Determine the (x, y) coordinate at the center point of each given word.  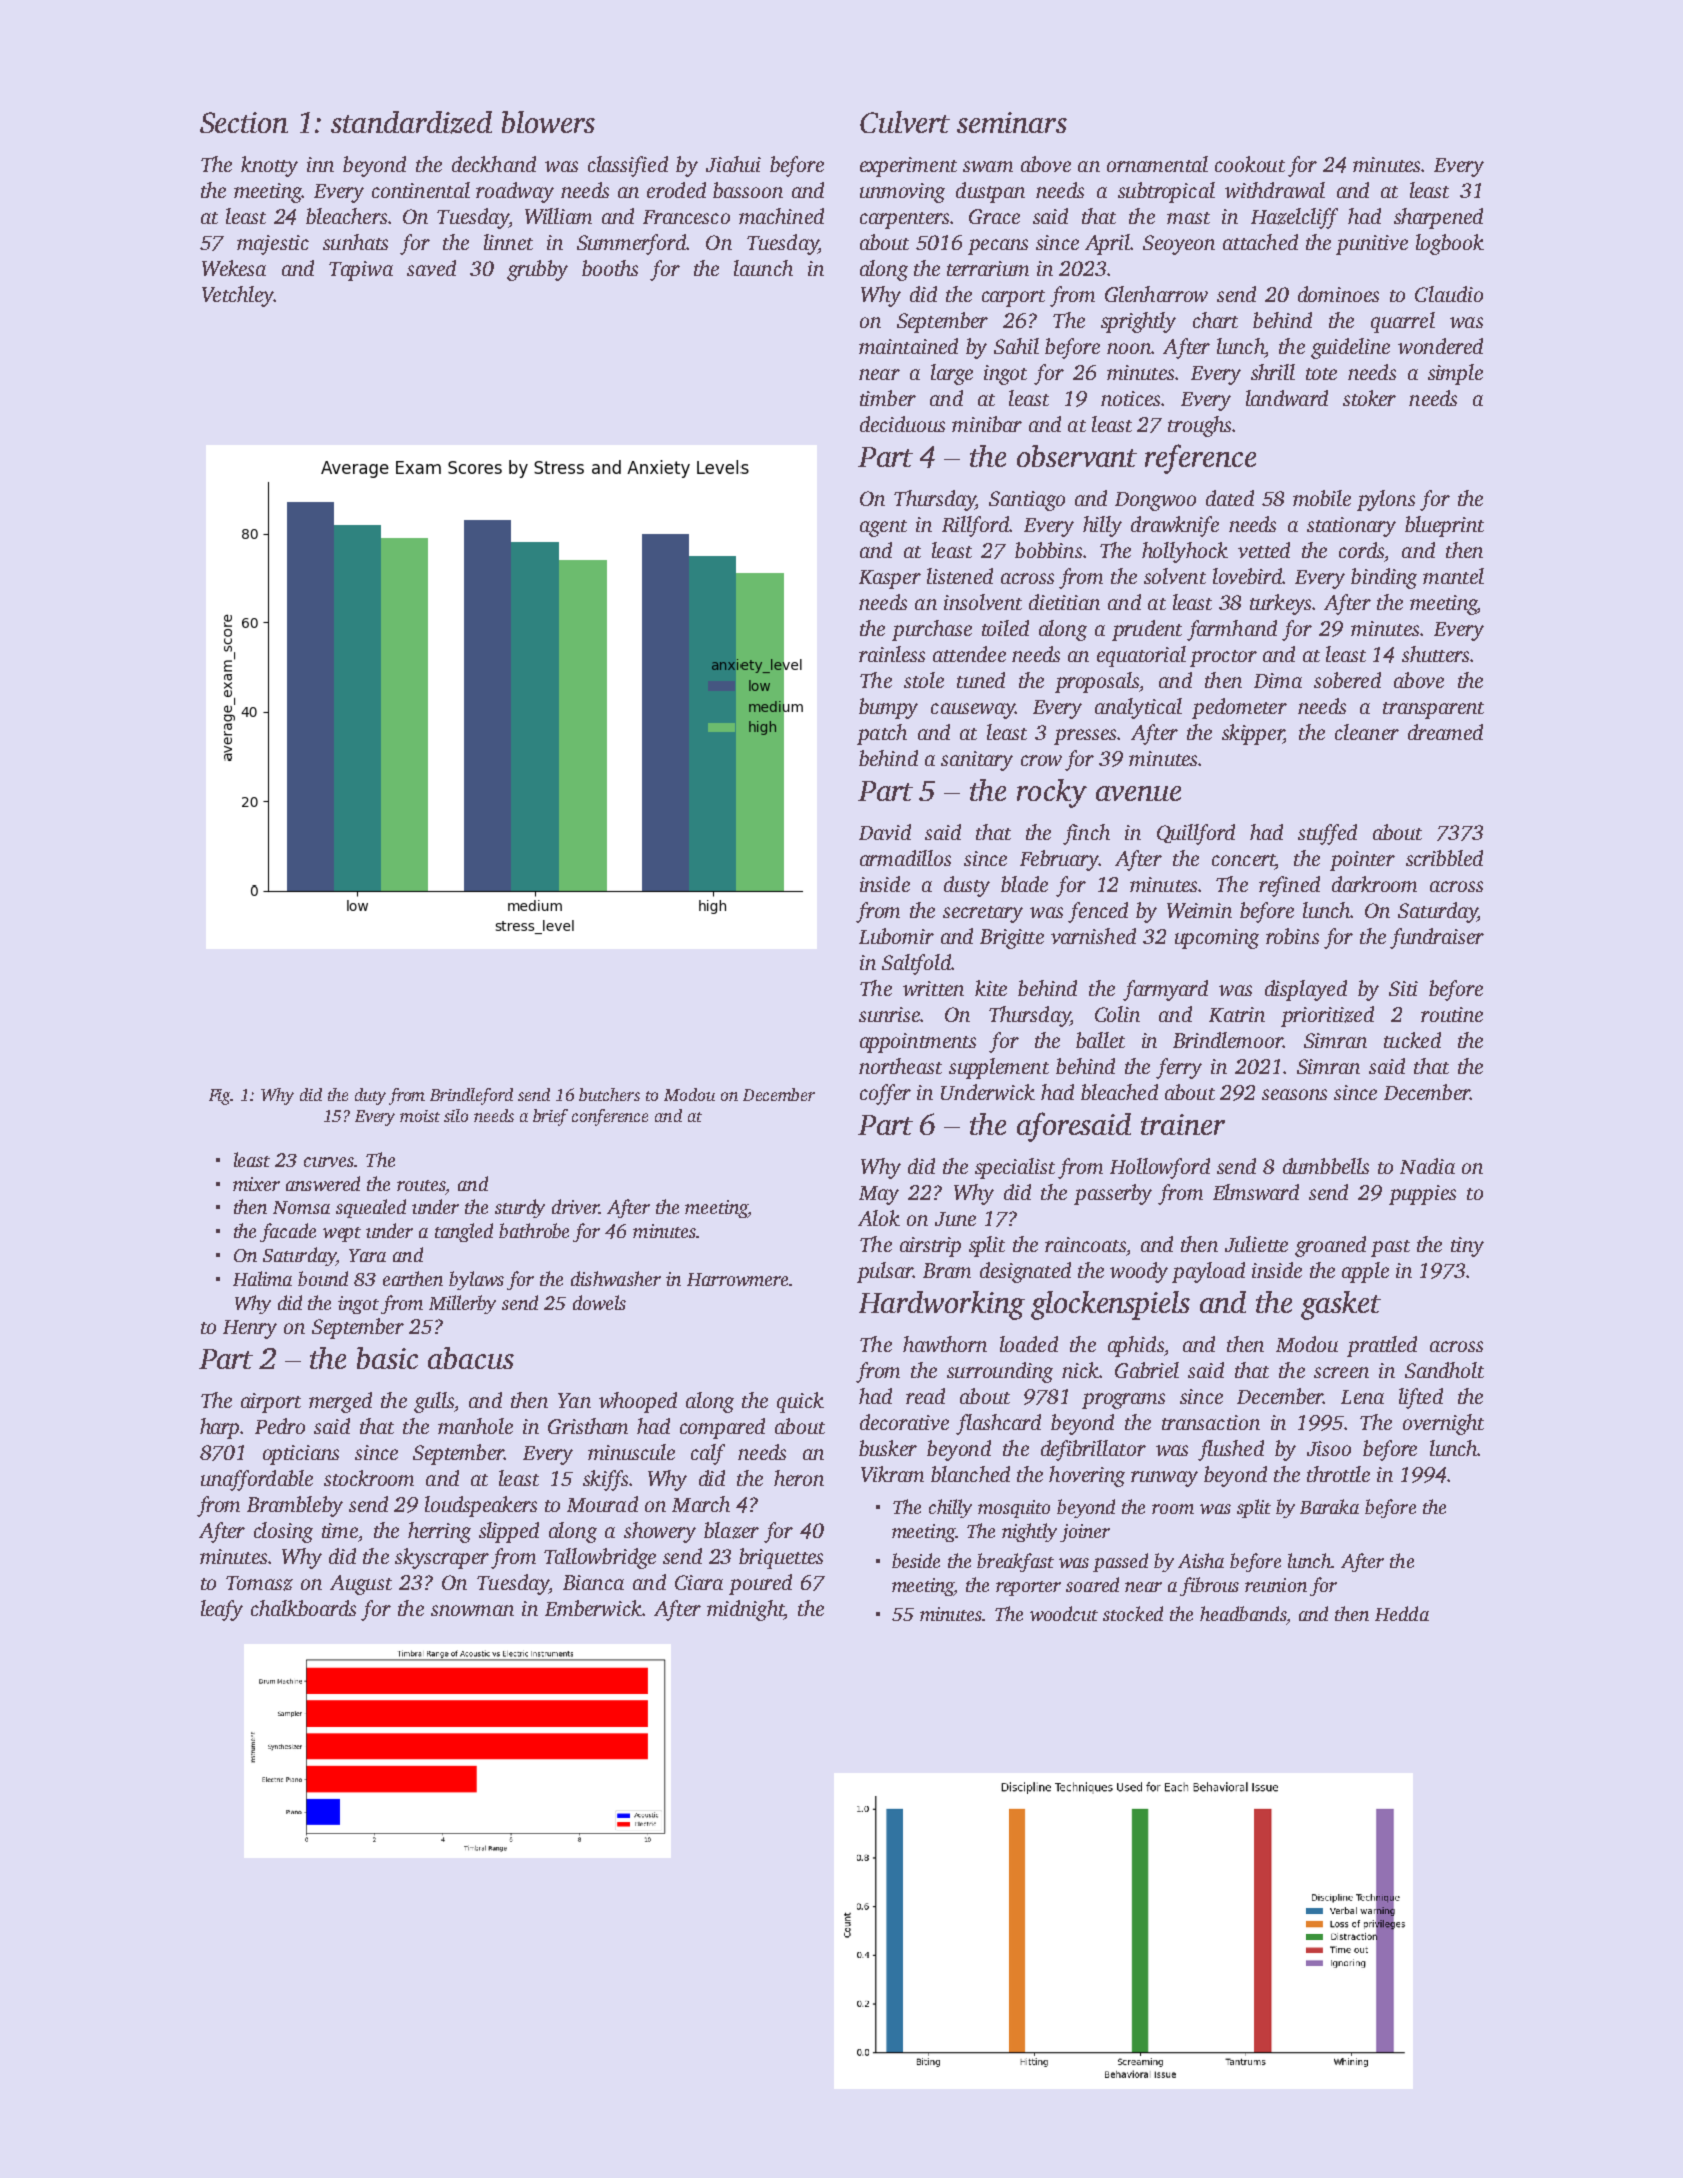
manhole (475, 1426)
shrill (1273, 372)
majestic (273, 245)
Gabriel (1147, 1370)
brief (550, 1117)
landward (1287, 398)
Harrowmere (737, 1279)
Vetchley (238, 296)
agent (883, 528)
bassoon (748, 190)
